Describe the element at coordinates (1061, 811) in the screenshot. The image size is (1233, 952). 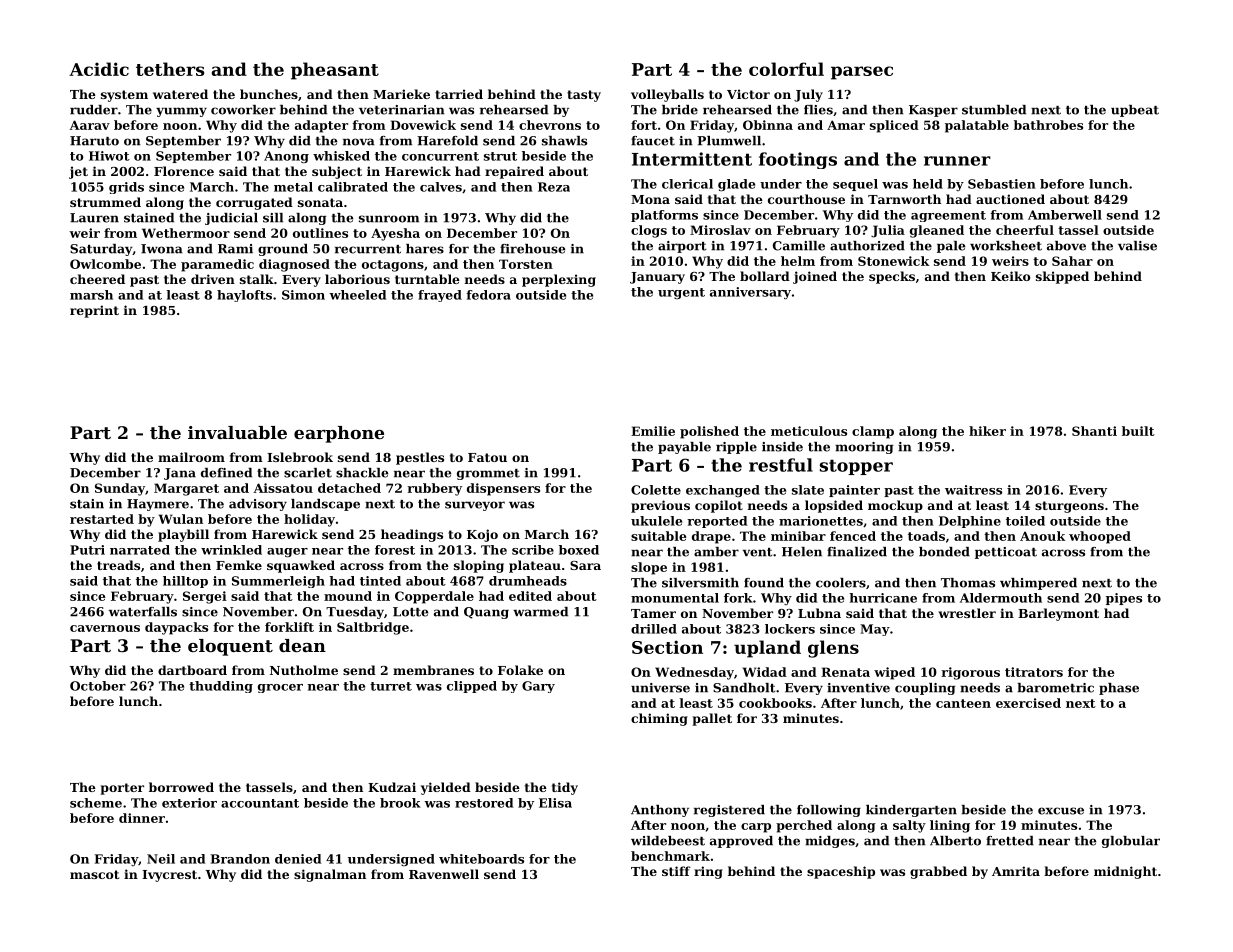
I see `excuse` at that location.
